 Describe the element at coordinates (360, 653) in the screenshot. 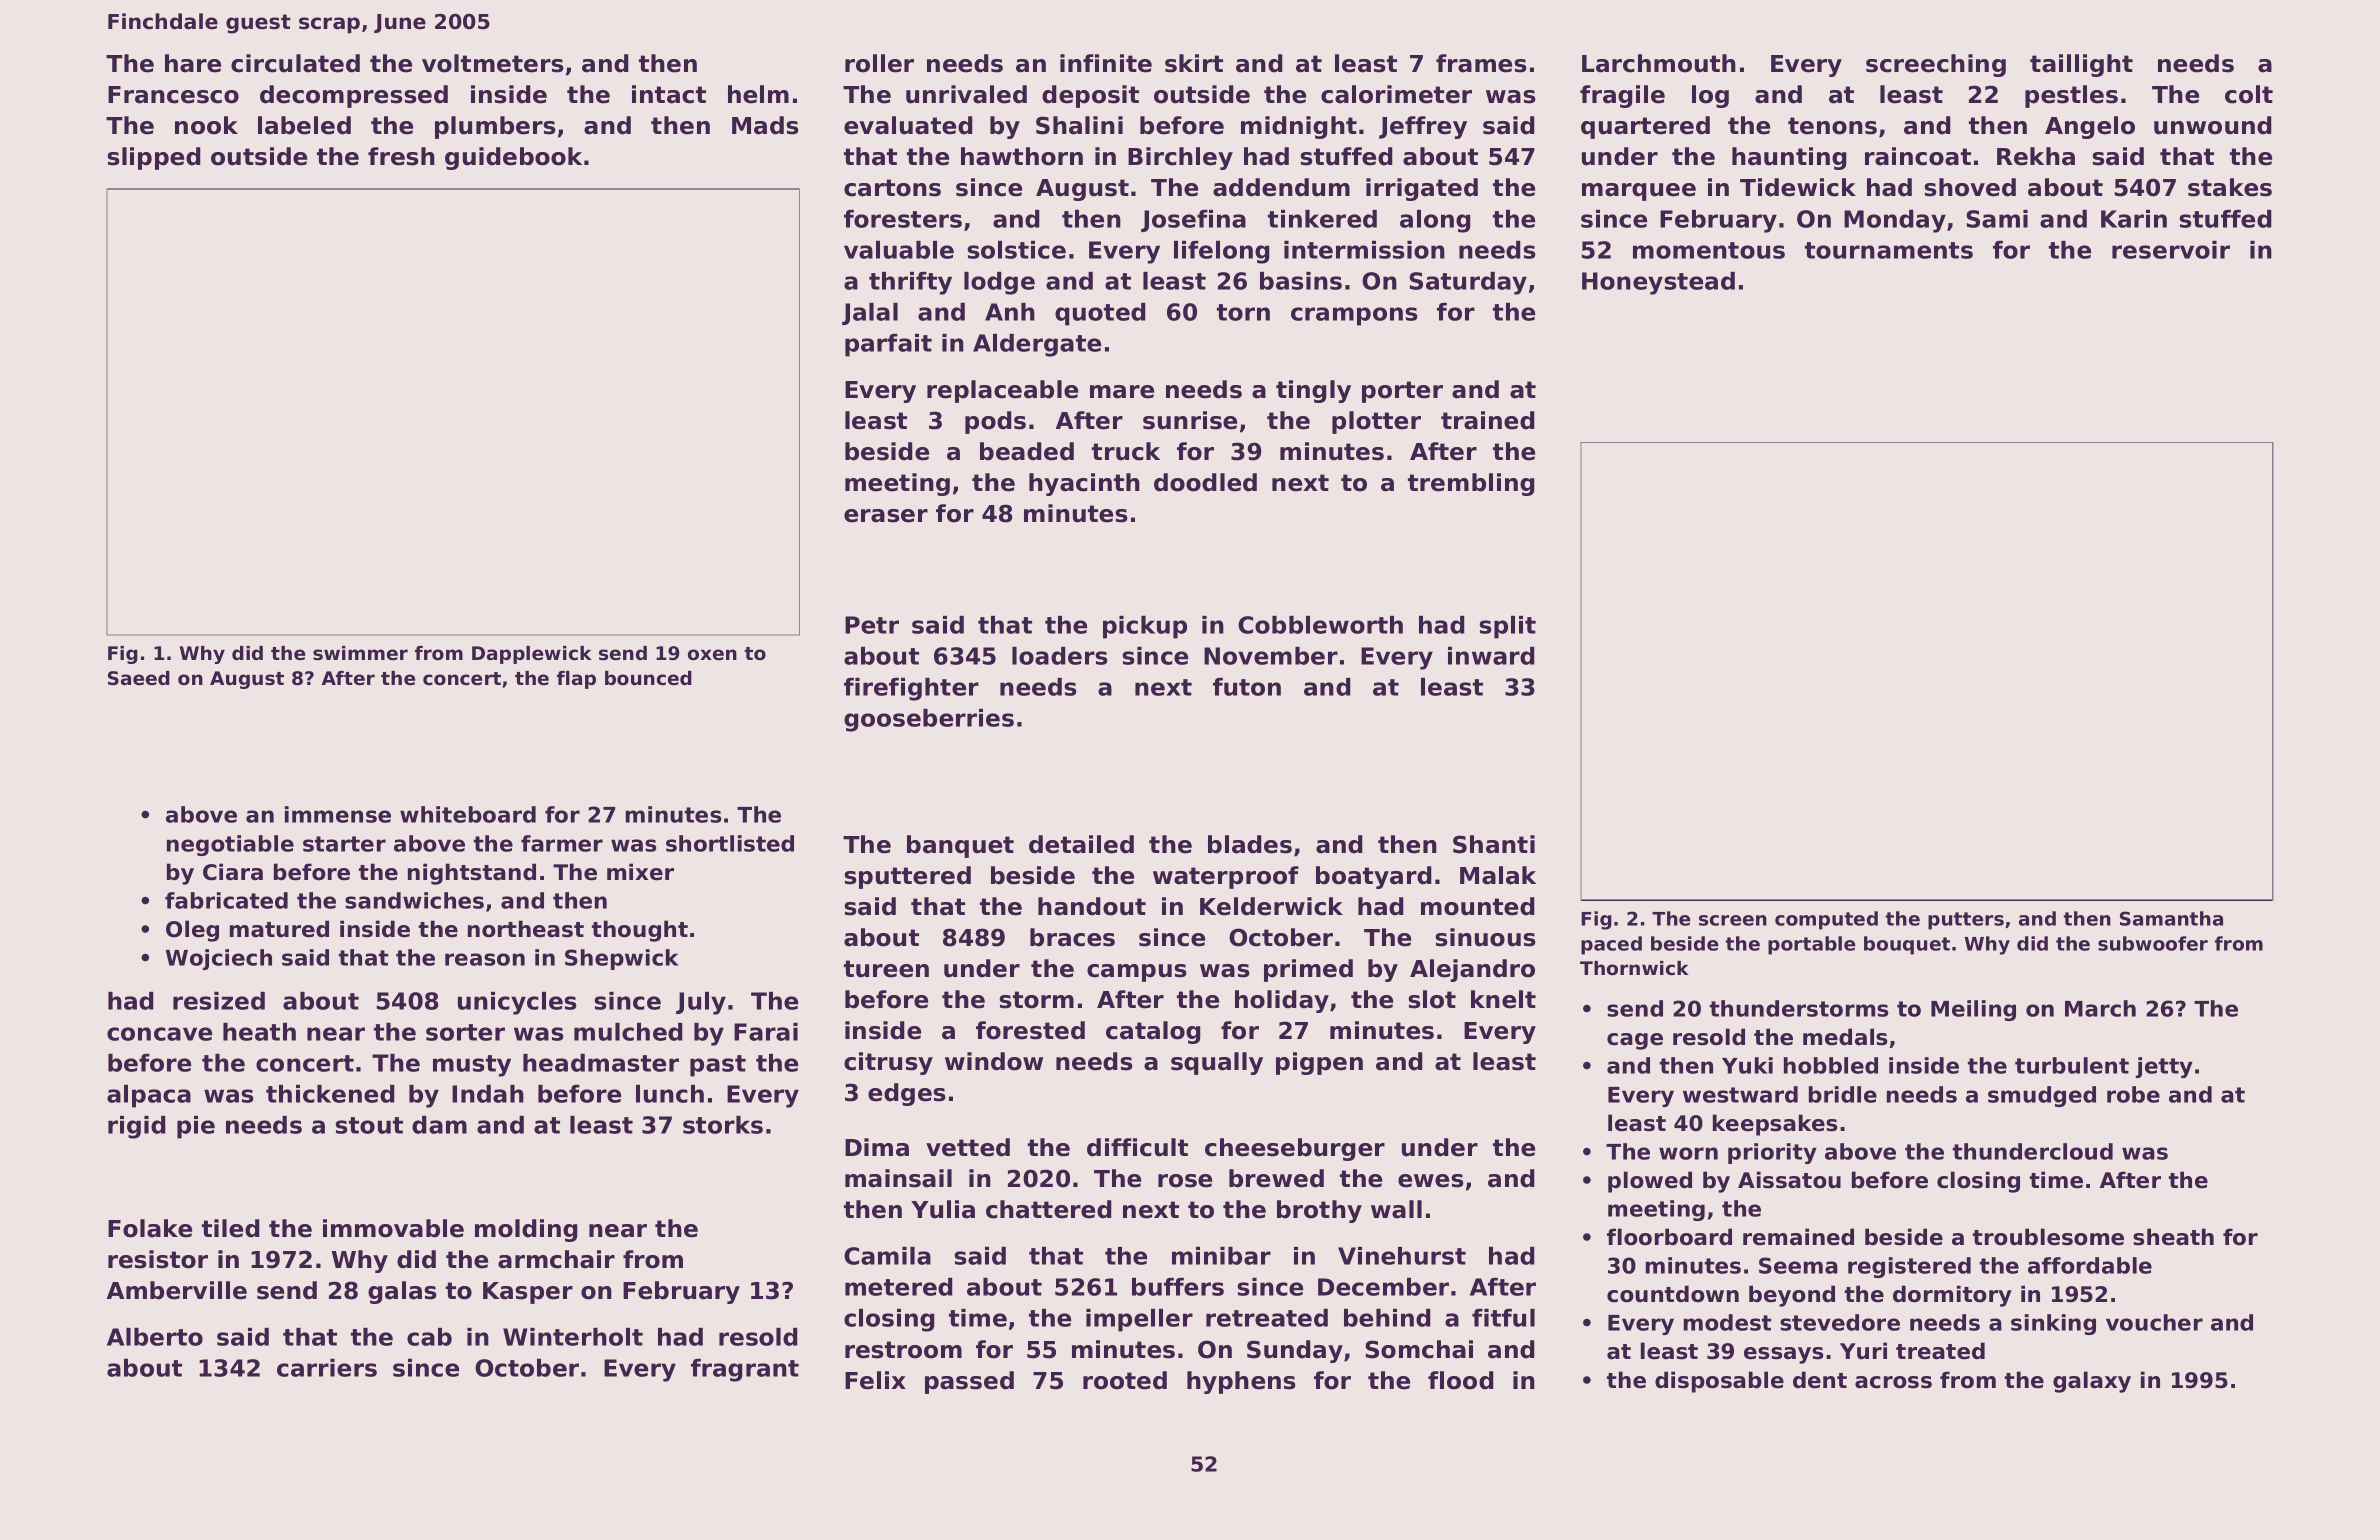

I see `swimmer` at that location.
